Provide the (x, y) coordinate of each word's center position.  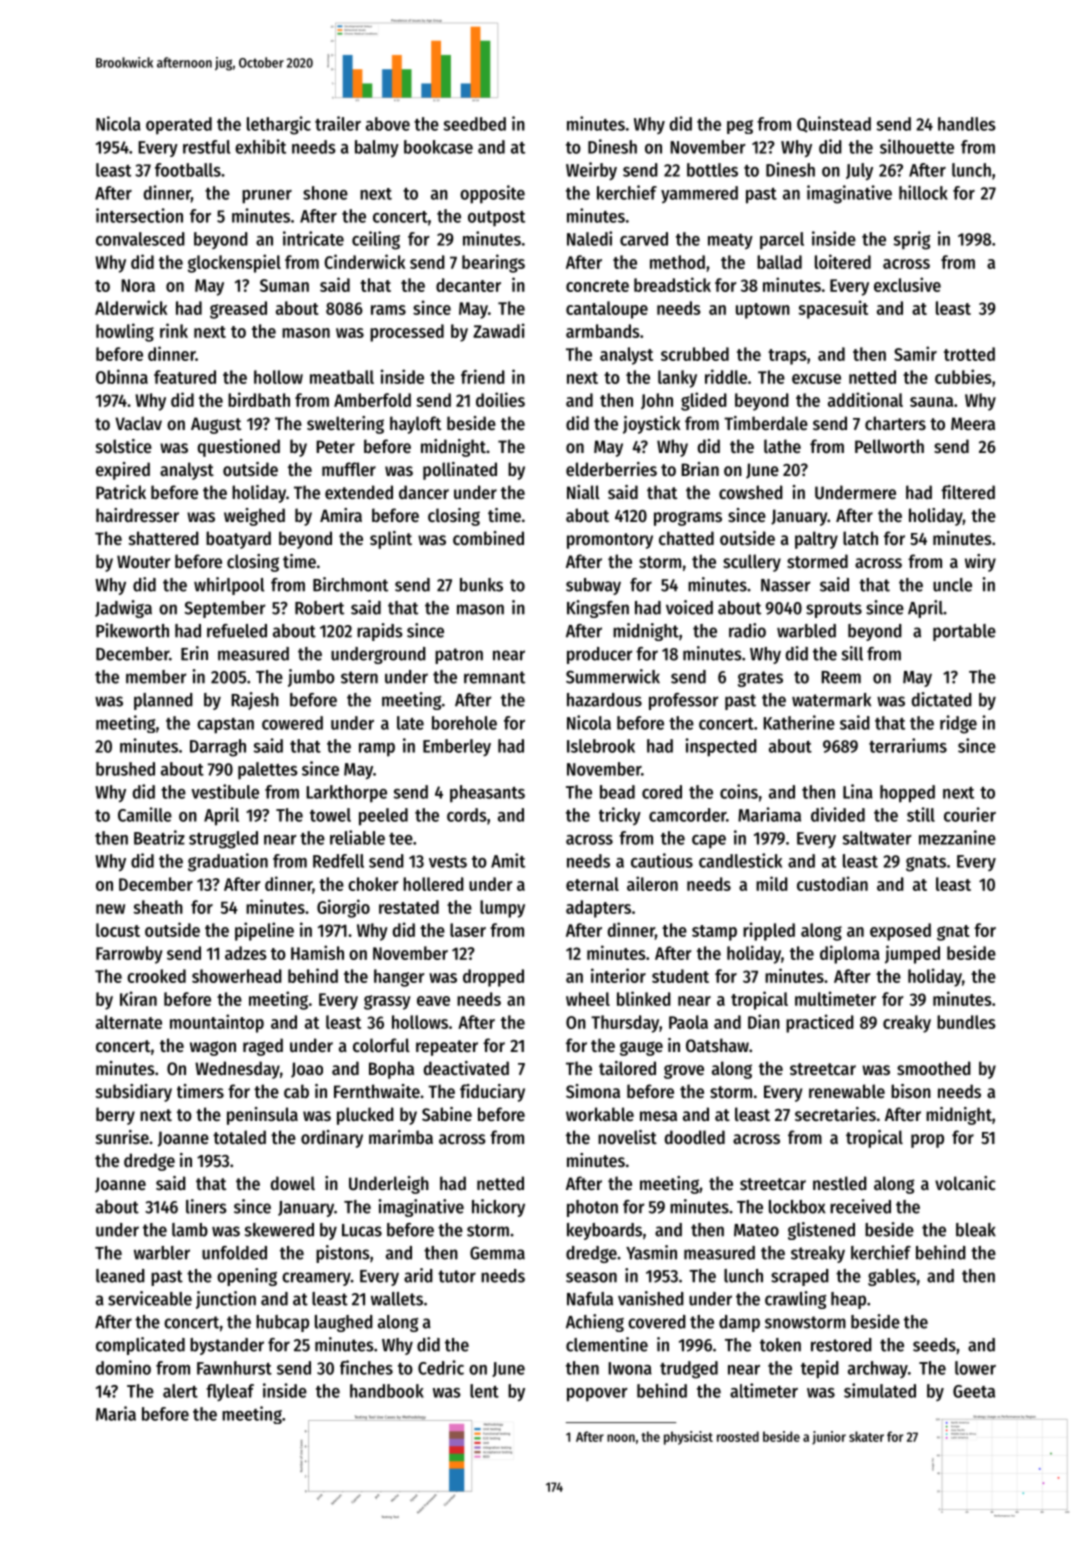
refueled (237, 631)
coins (739, 791)
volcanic (965, 1183)
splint (391, 540)
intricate (313, 238)
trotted (969, 354)
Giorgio (343, 908)
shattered (164, 538)
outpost (496, 219)
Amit (508, 860)
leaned (120, 1276)
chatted (686, 538)
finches (366, 1367)
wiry (980, 563)
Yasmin (651, 1252)
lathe (782, 446)
